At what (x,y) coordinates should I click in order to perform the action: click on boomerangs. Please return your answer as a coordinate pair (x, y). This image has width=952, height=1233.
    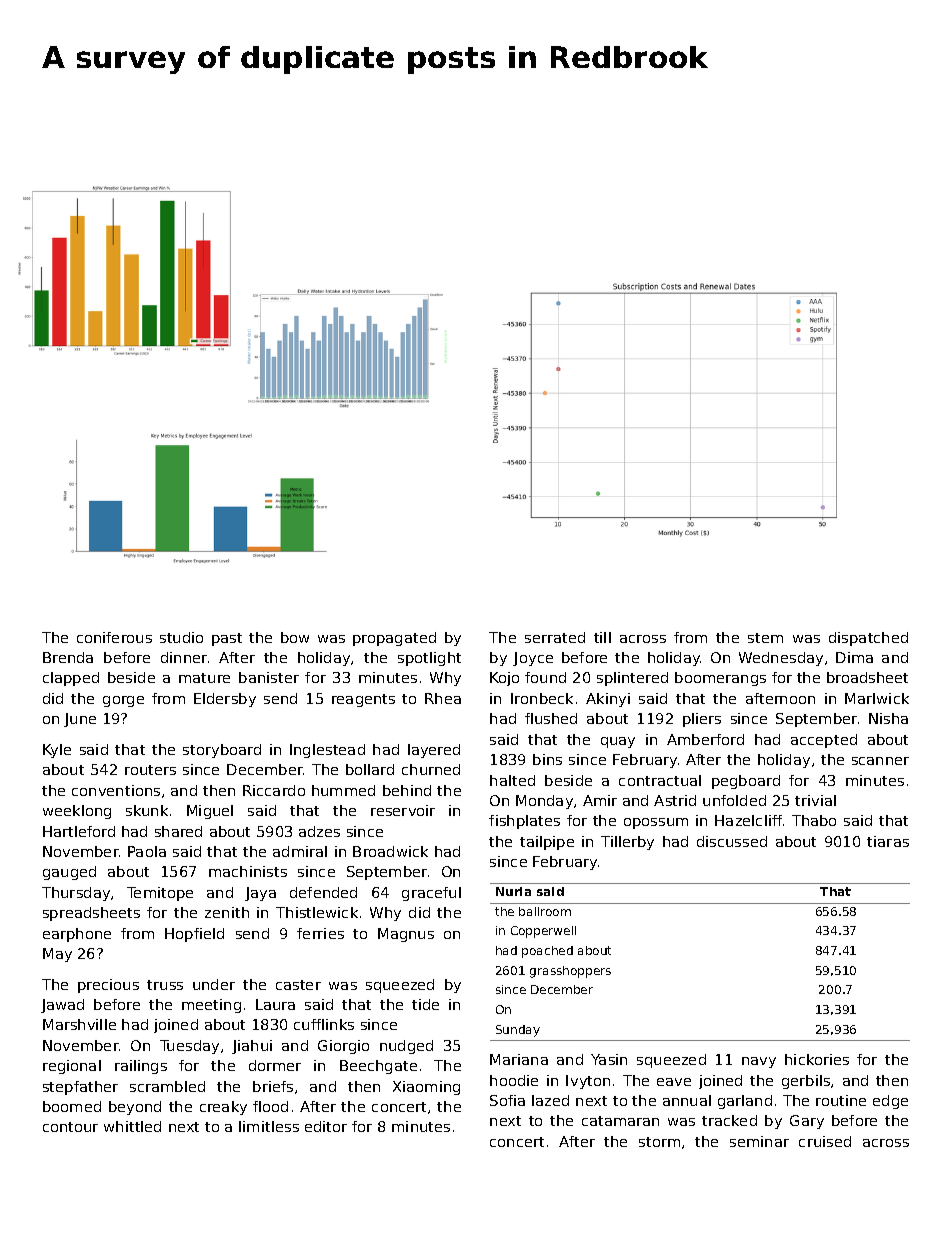
    Looking at the image, I should click on (720, 679).
